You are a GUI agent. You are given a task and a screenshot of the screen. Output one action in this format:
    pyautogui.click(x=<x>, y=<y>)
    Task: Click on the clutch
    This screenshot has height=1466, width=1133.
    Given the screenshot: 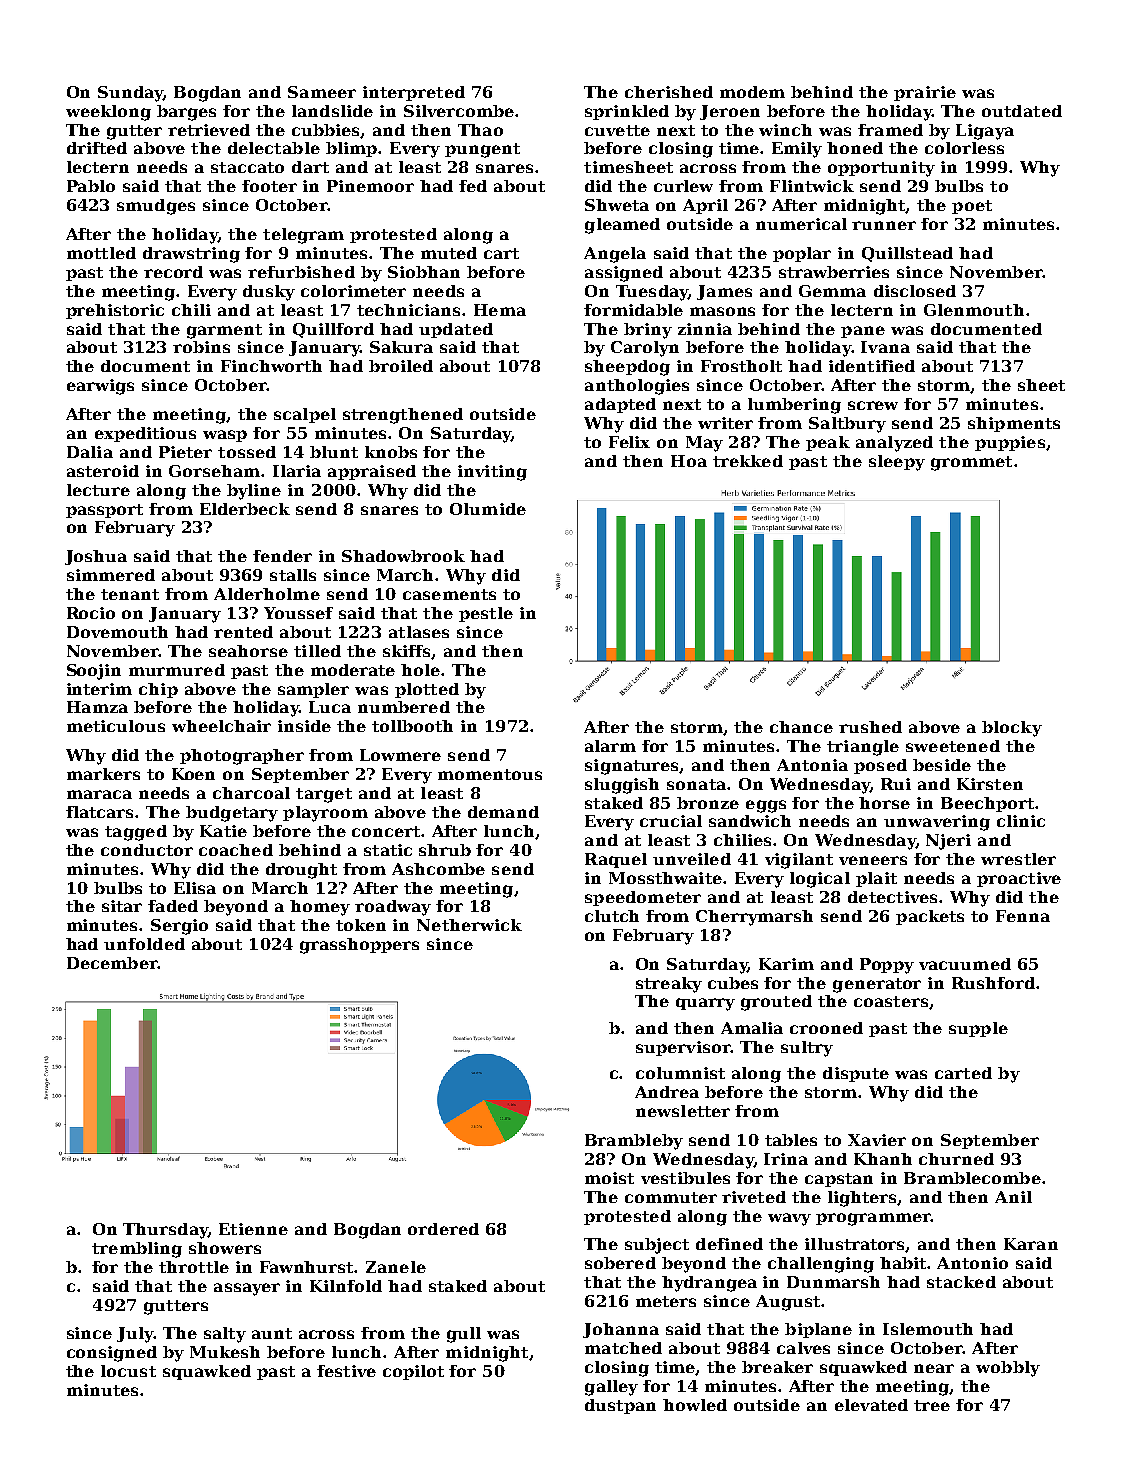 What is the action you would take?
    pyautogui.click(x=612, y=916)
